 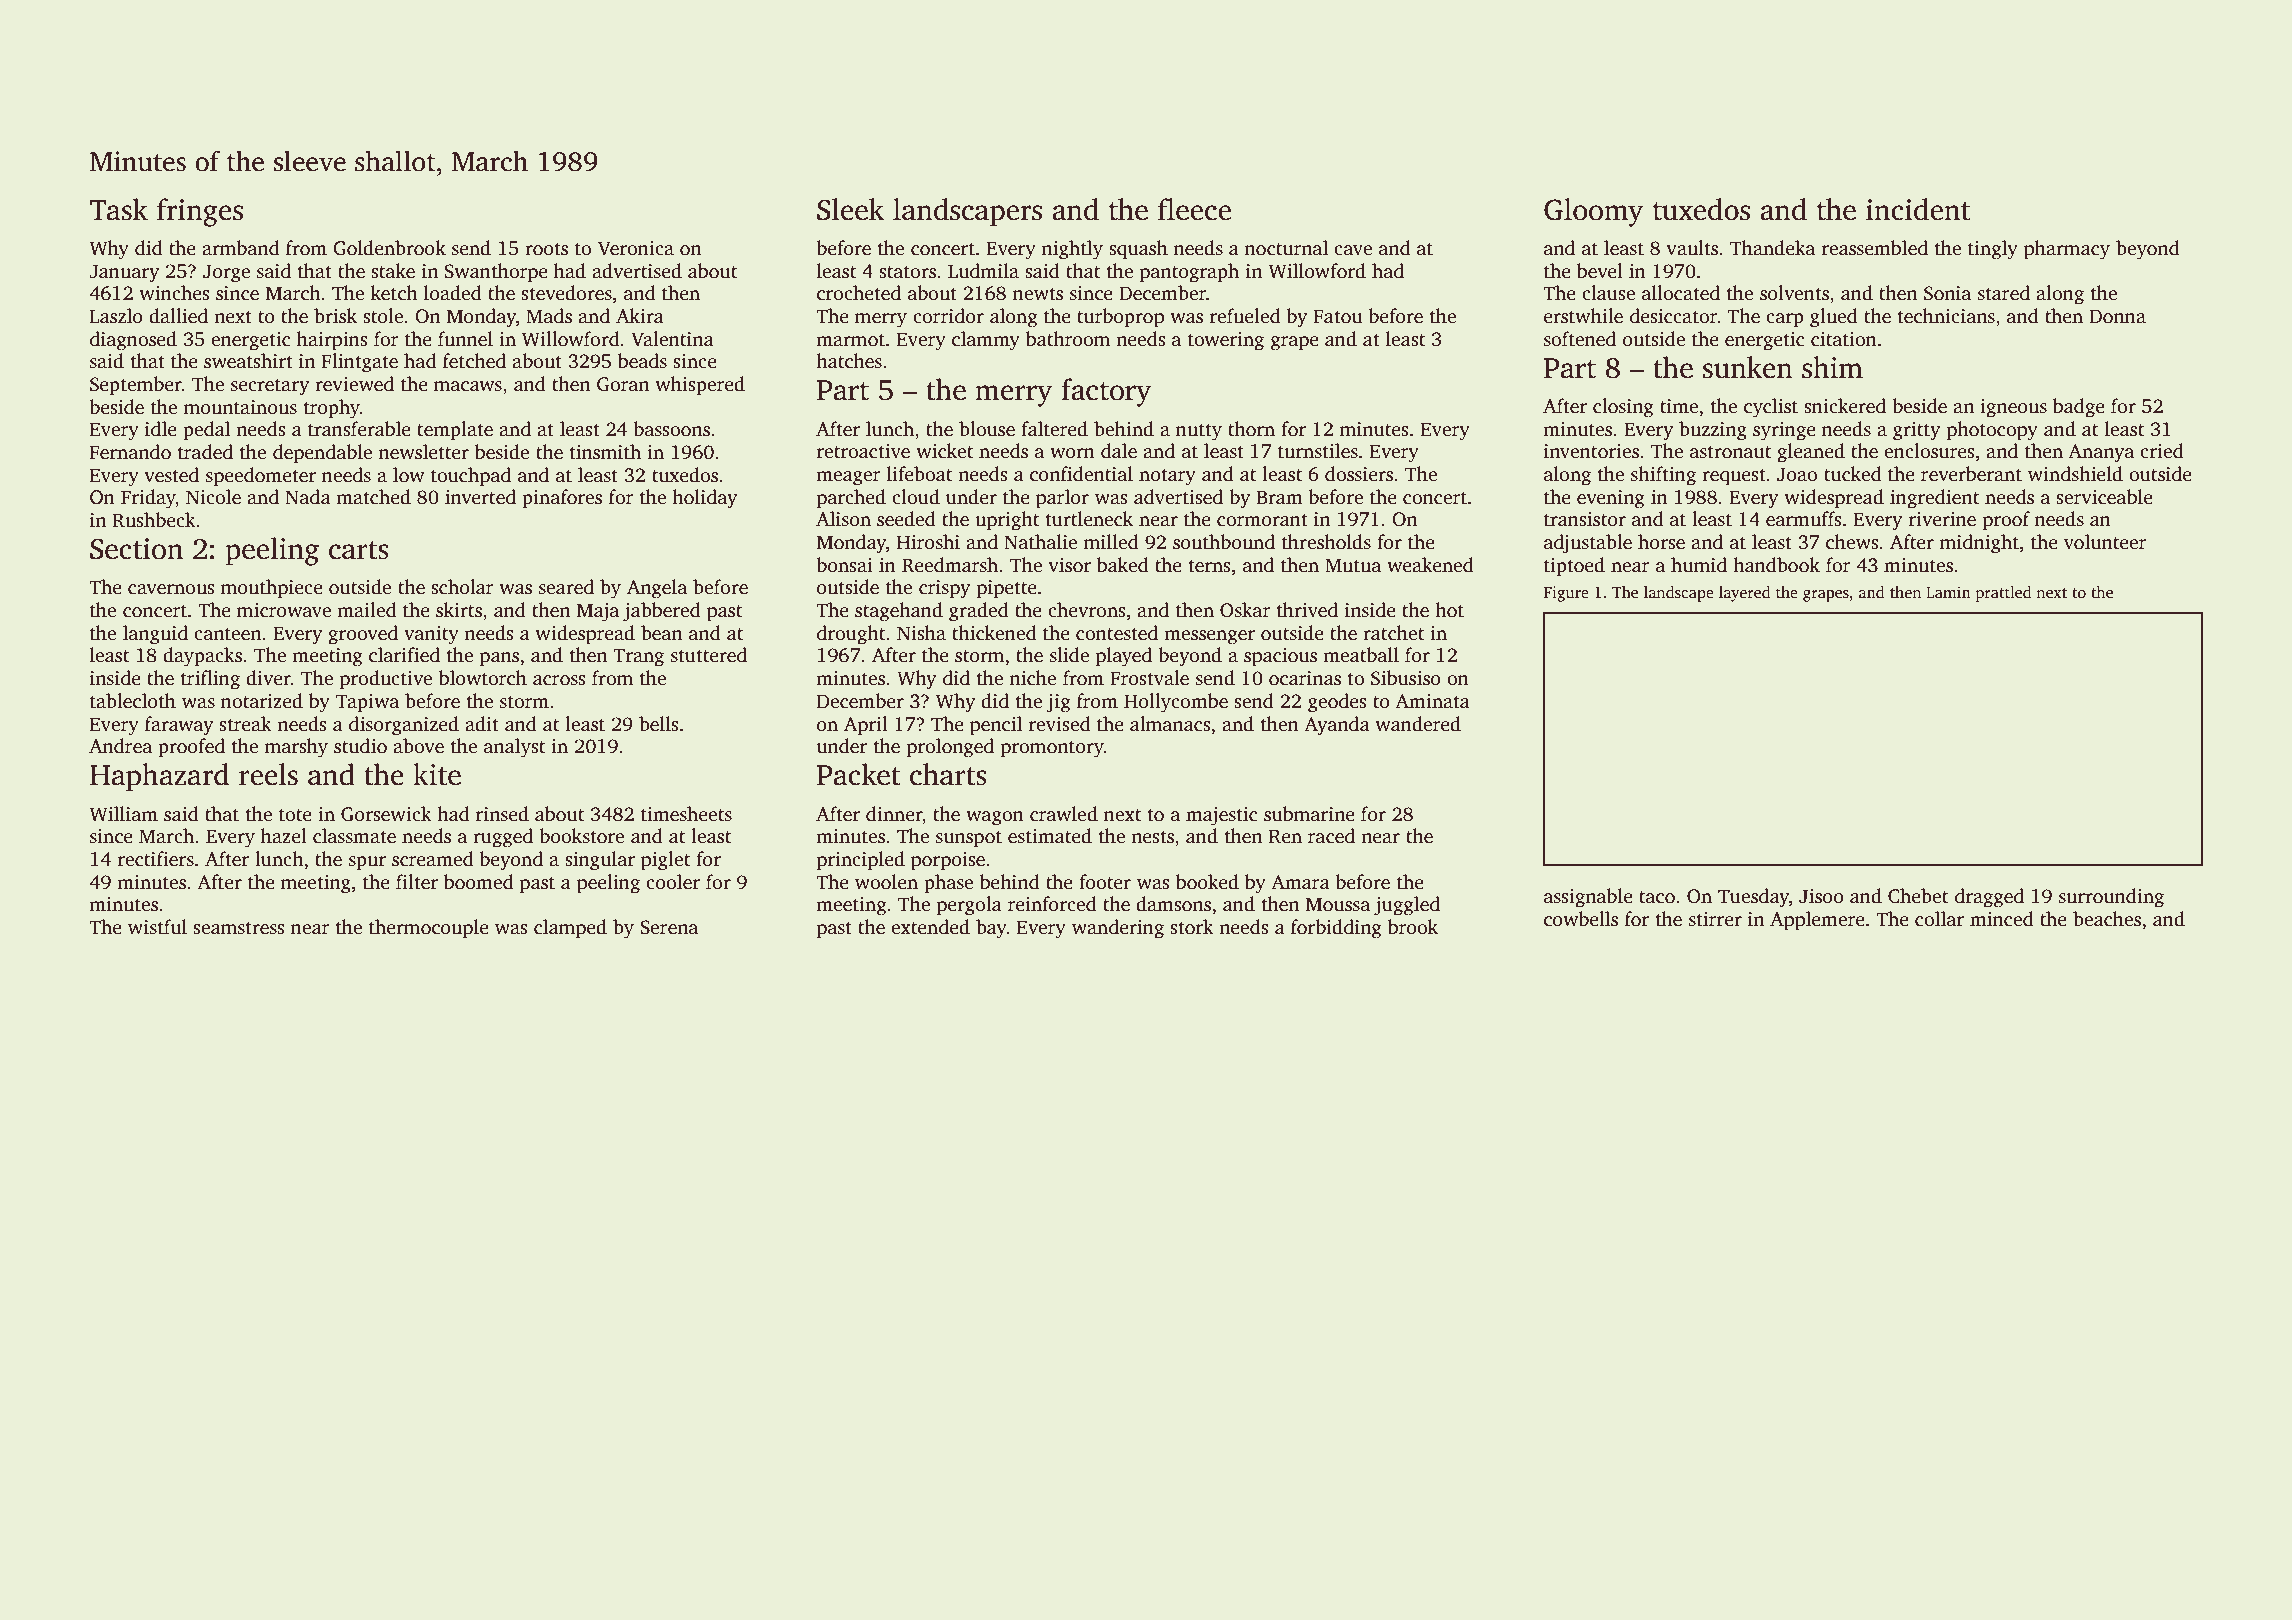 What do you see at coordinates (1918, 209) in the image?
I see `incident` at bounding box center [1918, 209].
